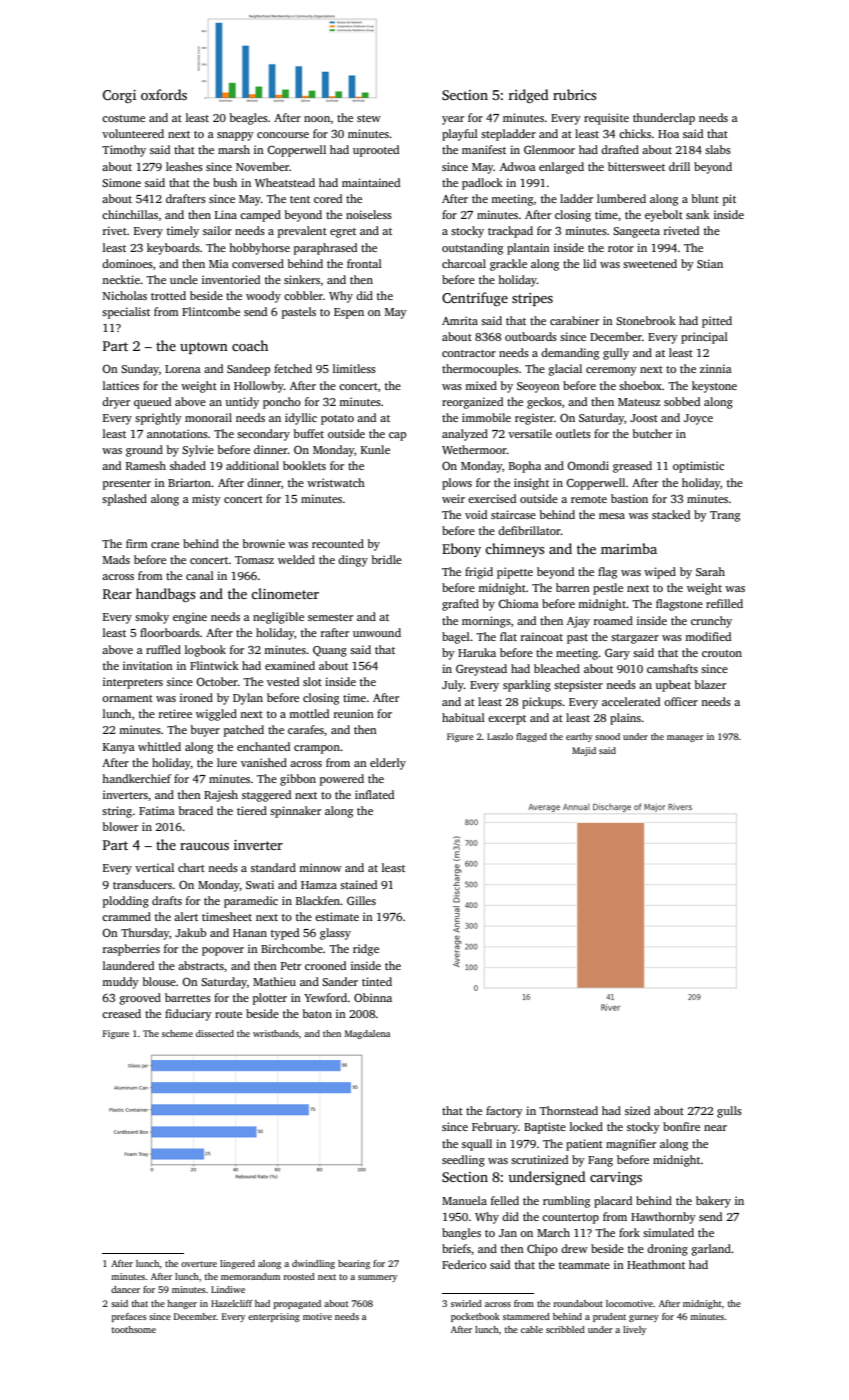  What do you see at coordinates (276, 1033) in the image?
I see `wristbands` at bounding box center [276, 1033].
